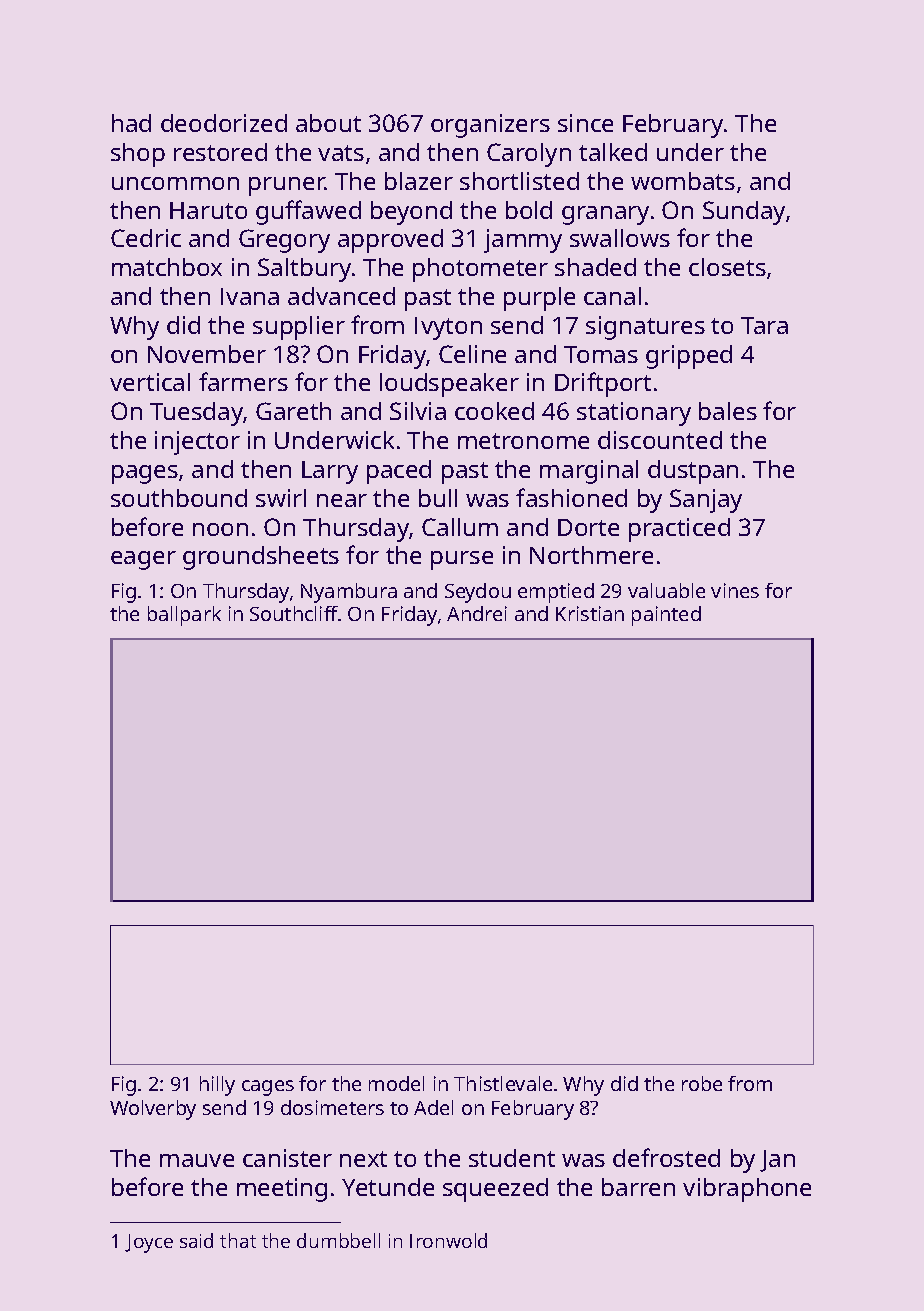 This screenshot has height=1311, width=924. I want to click on Yetunde, so click(388, 1187).
